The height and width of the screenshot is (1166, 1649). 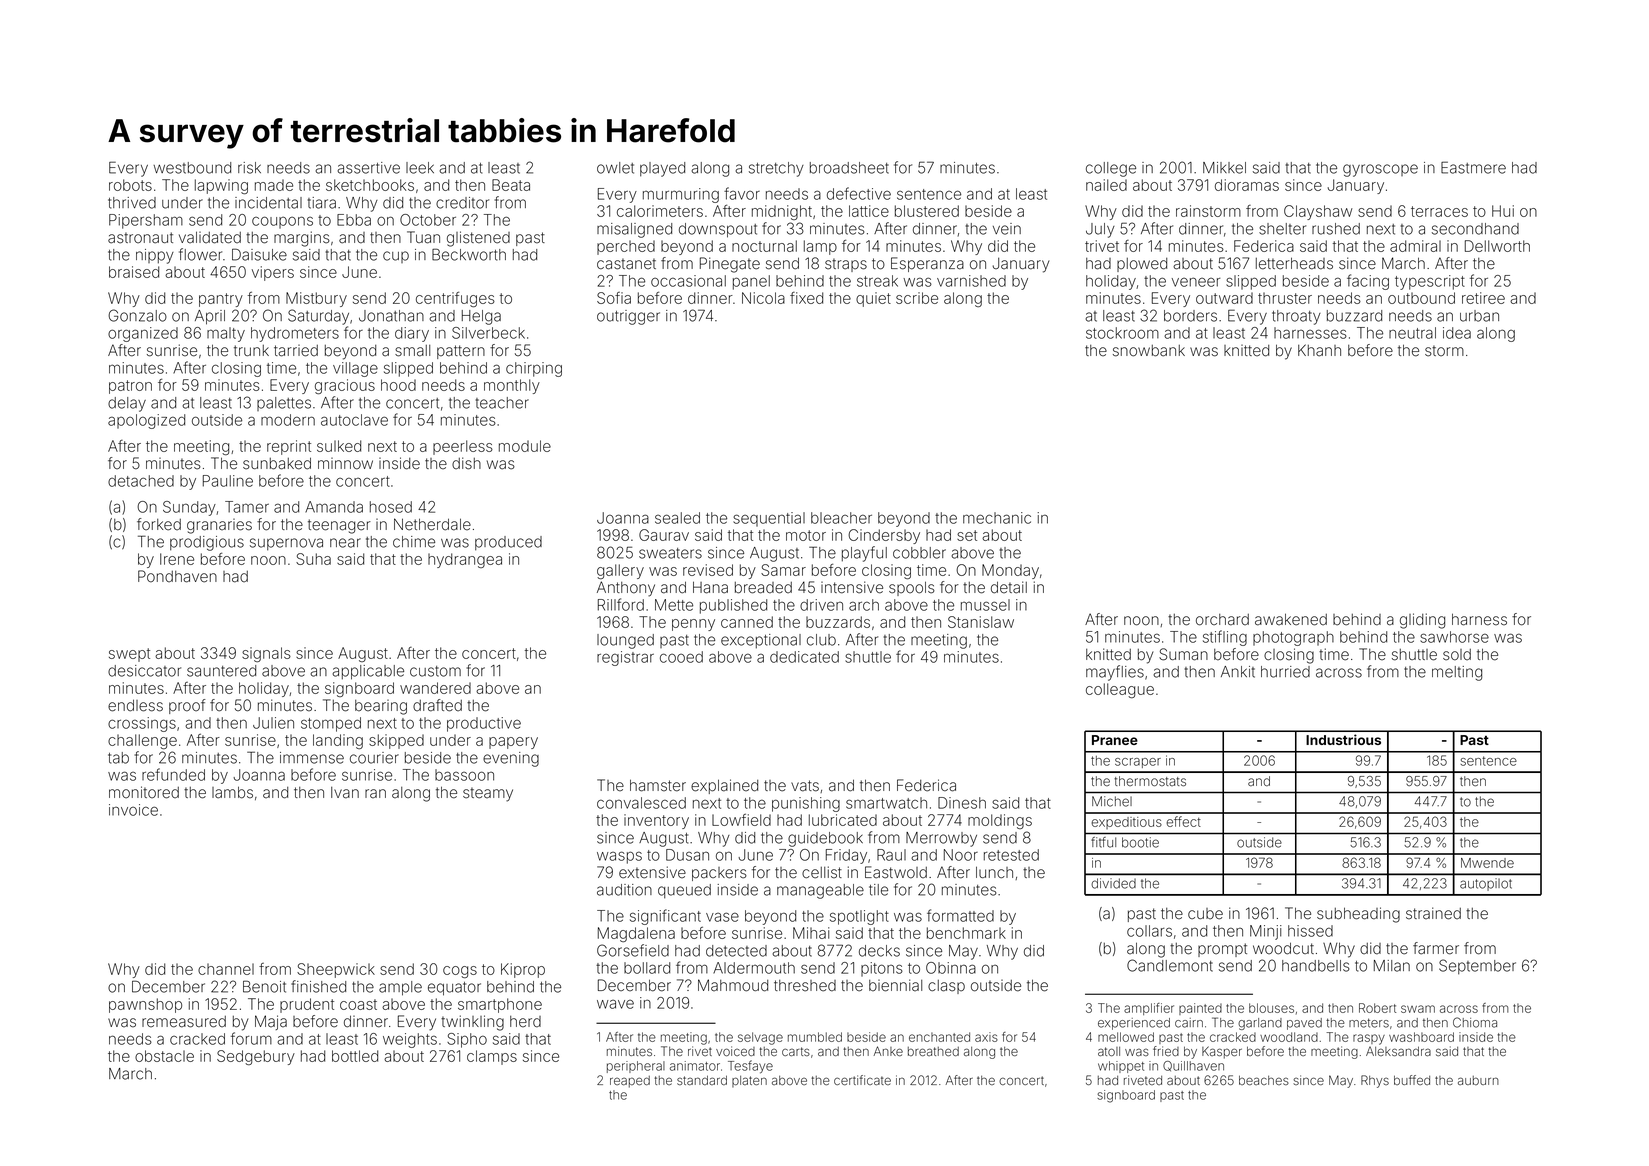 I want to click on smartwatch, so click(x=886, y=803).
